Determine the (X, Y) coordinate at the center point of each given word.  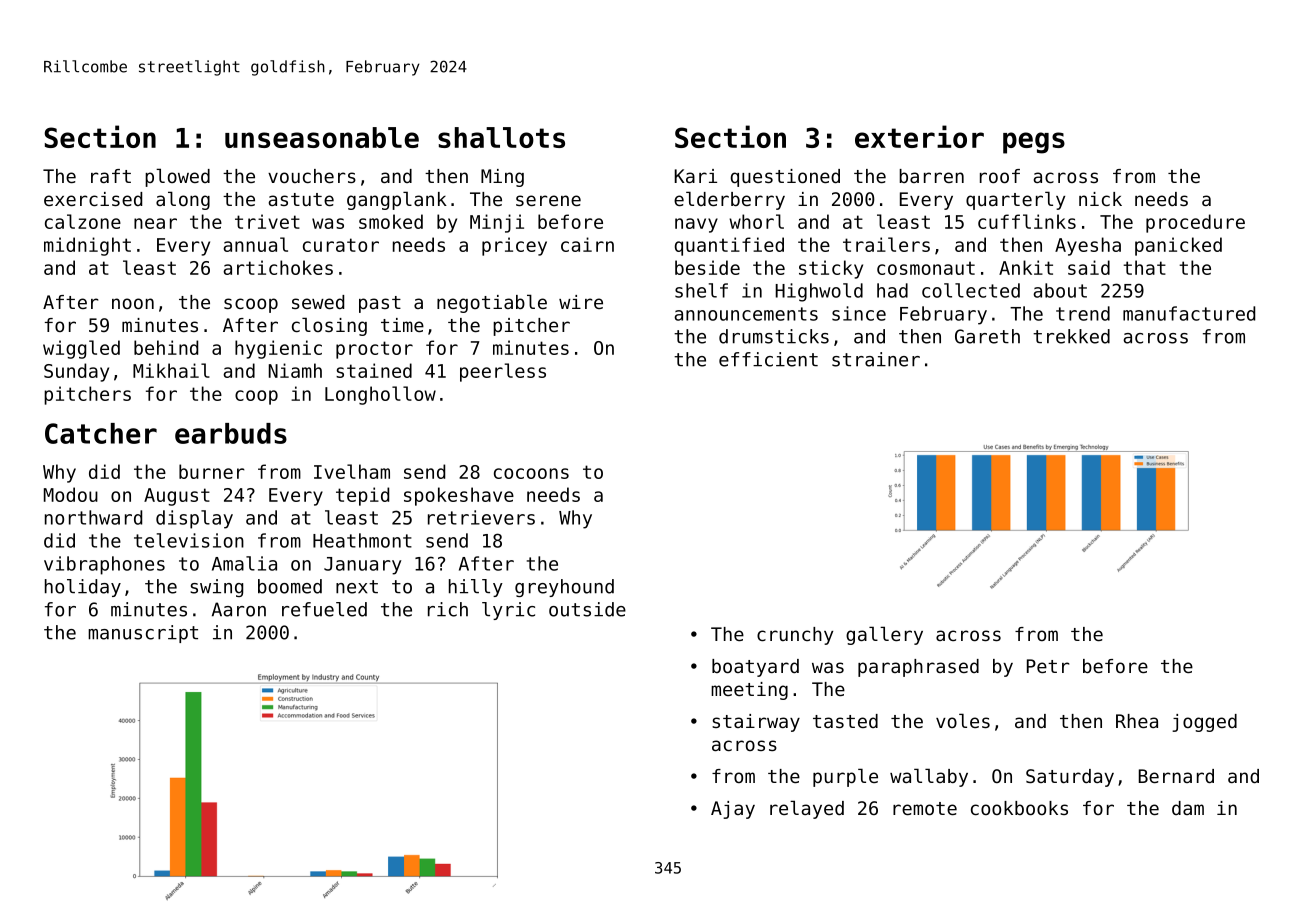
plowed (177, 177)
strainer (876, 359)
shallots (501, 137)
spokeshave (459, 496)
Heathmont (362, 540)
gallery (884, 635)
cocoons (531, 473)
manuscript (143, 634)
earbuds (231, 433)
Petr (1048, 666)
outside (587, 609)
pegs (1034, 143)
